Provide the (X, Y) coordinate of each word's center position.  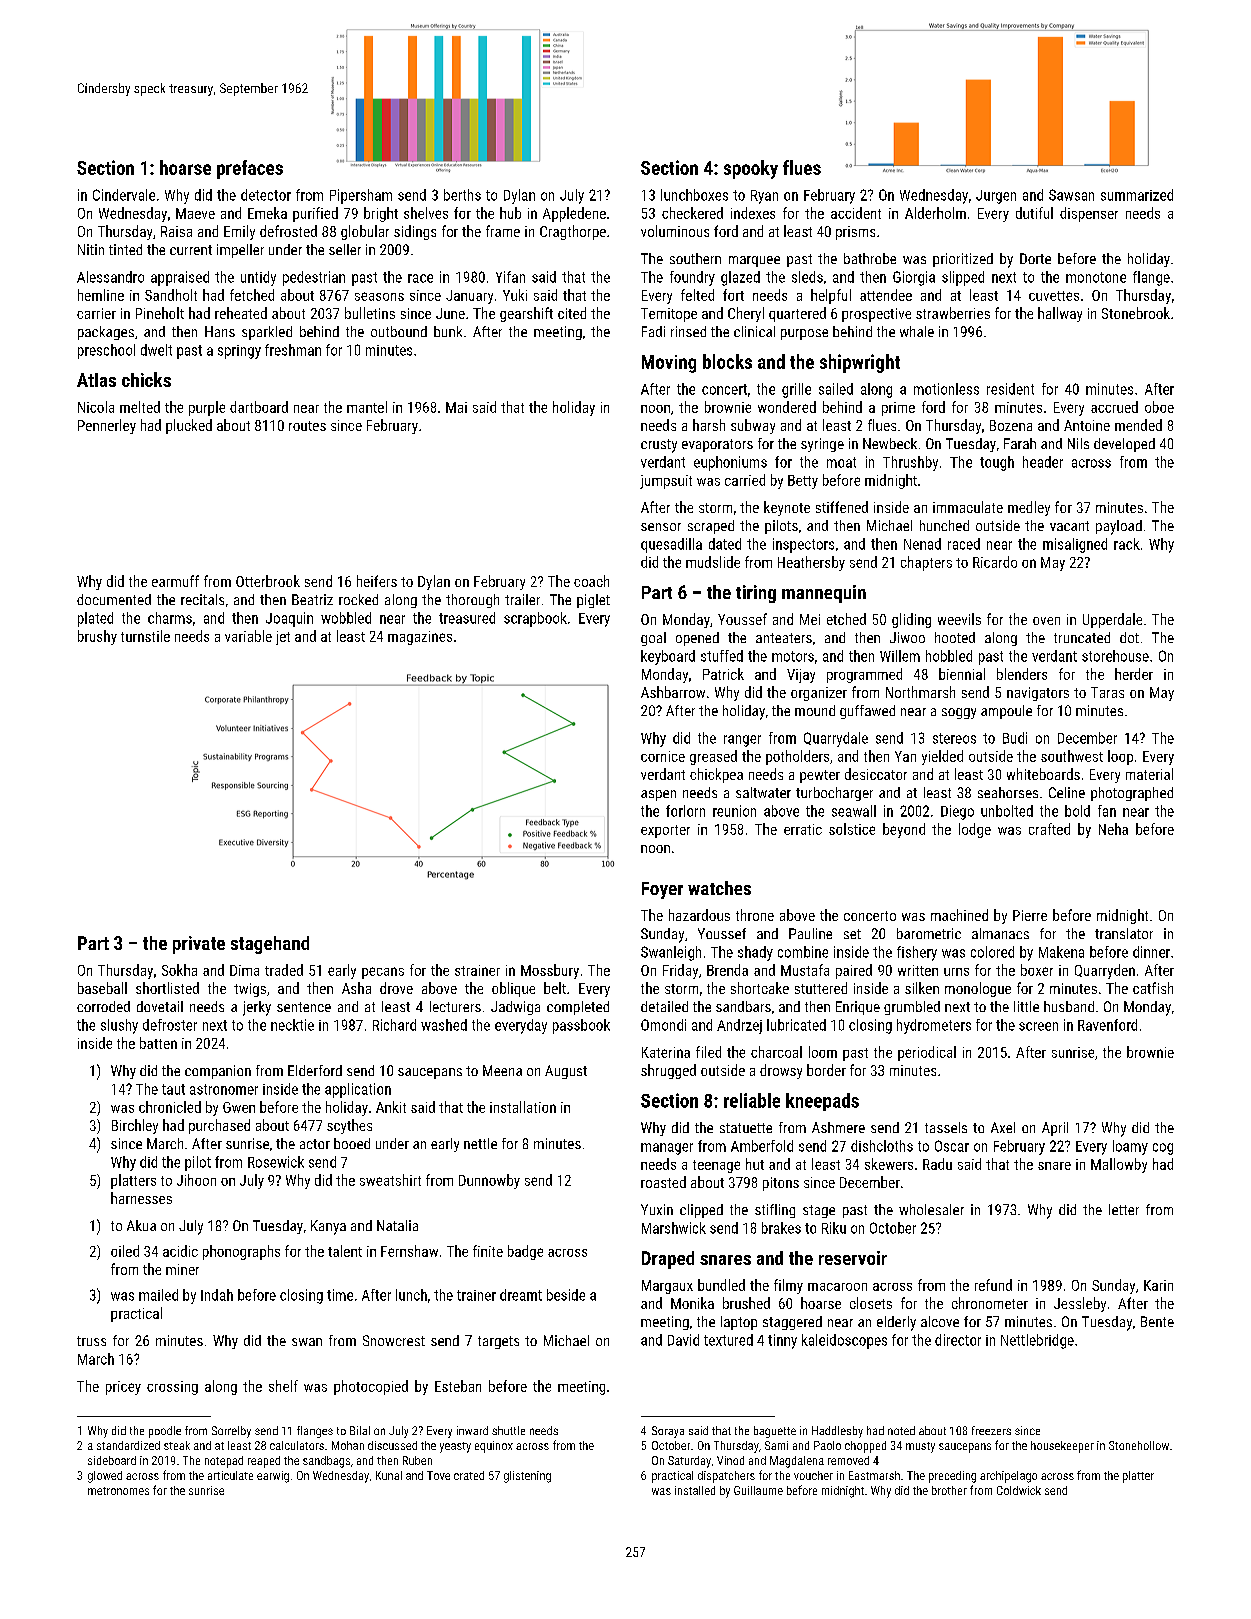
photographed (1132, 794)
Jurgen (996, 197)
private (199, 945)
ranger (742, 741)
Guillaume (758, 1490)
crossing (172, 1388)
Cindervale (124, 195)
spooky (751, 169)
